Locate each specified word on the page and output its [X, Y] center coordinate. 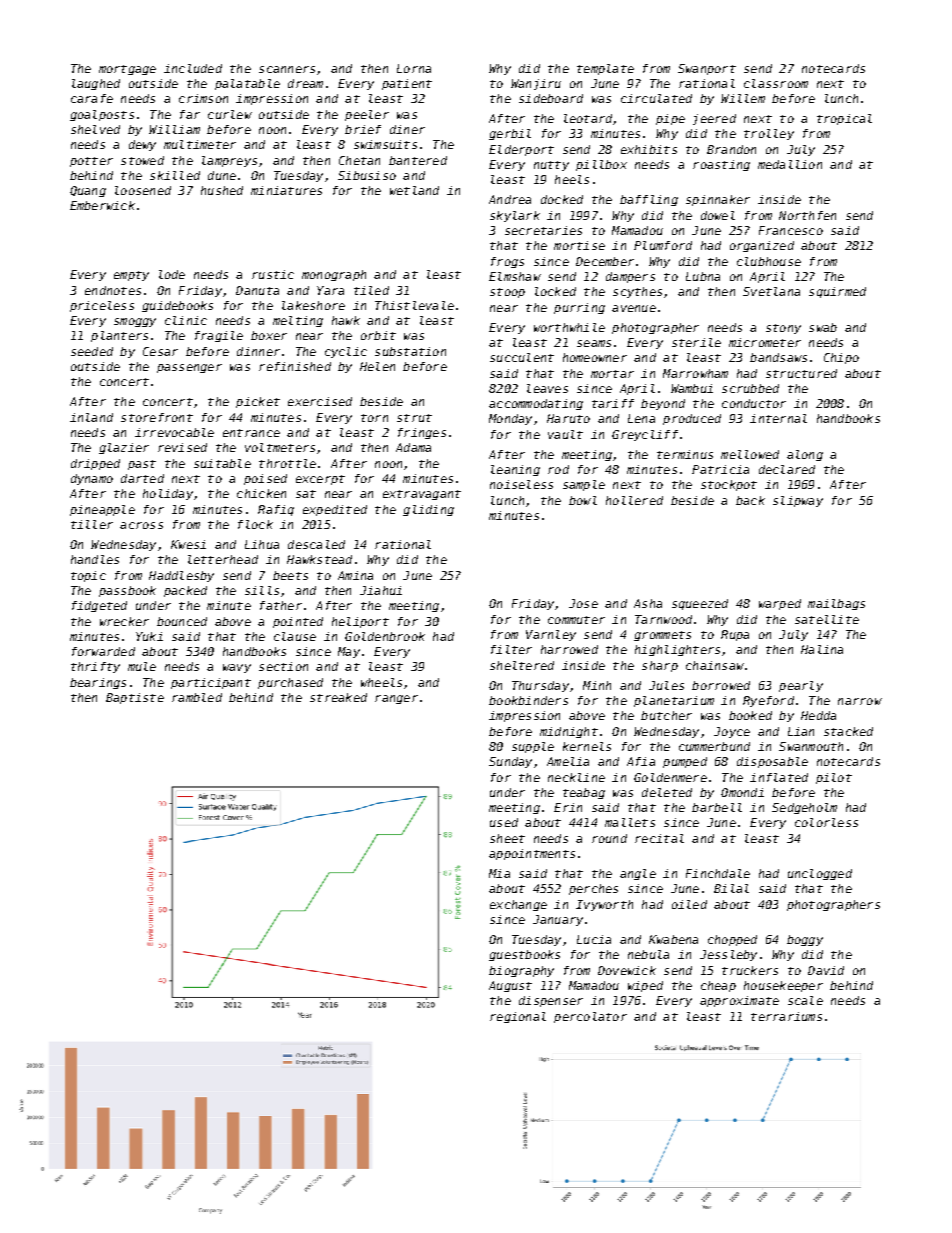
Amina [355, 575]
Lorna [414, 68]
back [750, 500]
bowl [583, 500]
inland [91, 417]
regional [518, 1017]
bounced [182, 621]
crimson [203, 98]
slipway [798, 501]
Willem [743, 98]
